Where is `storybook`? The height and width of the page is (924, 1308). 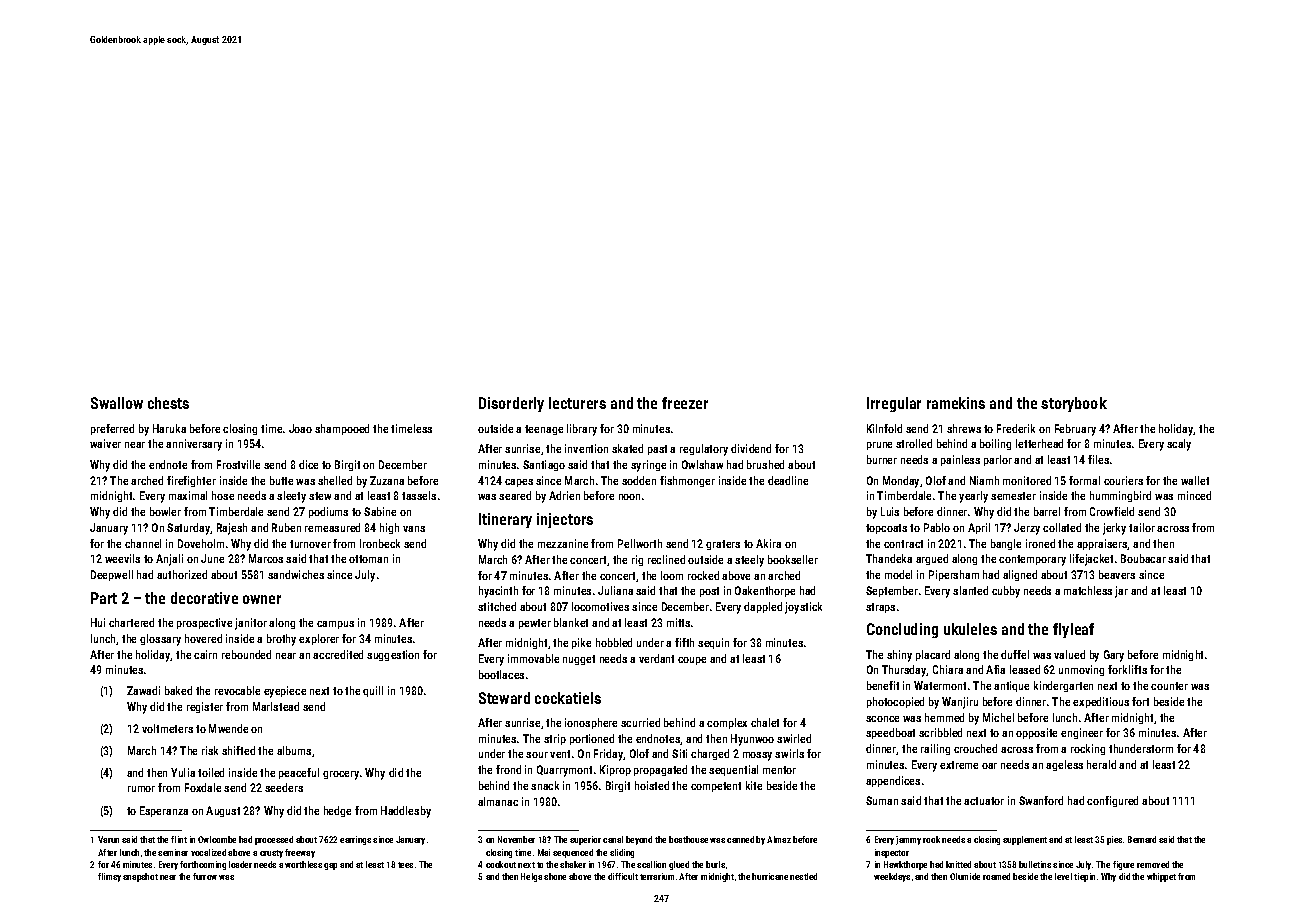 storybook is located at coordinates (1074, 404).
